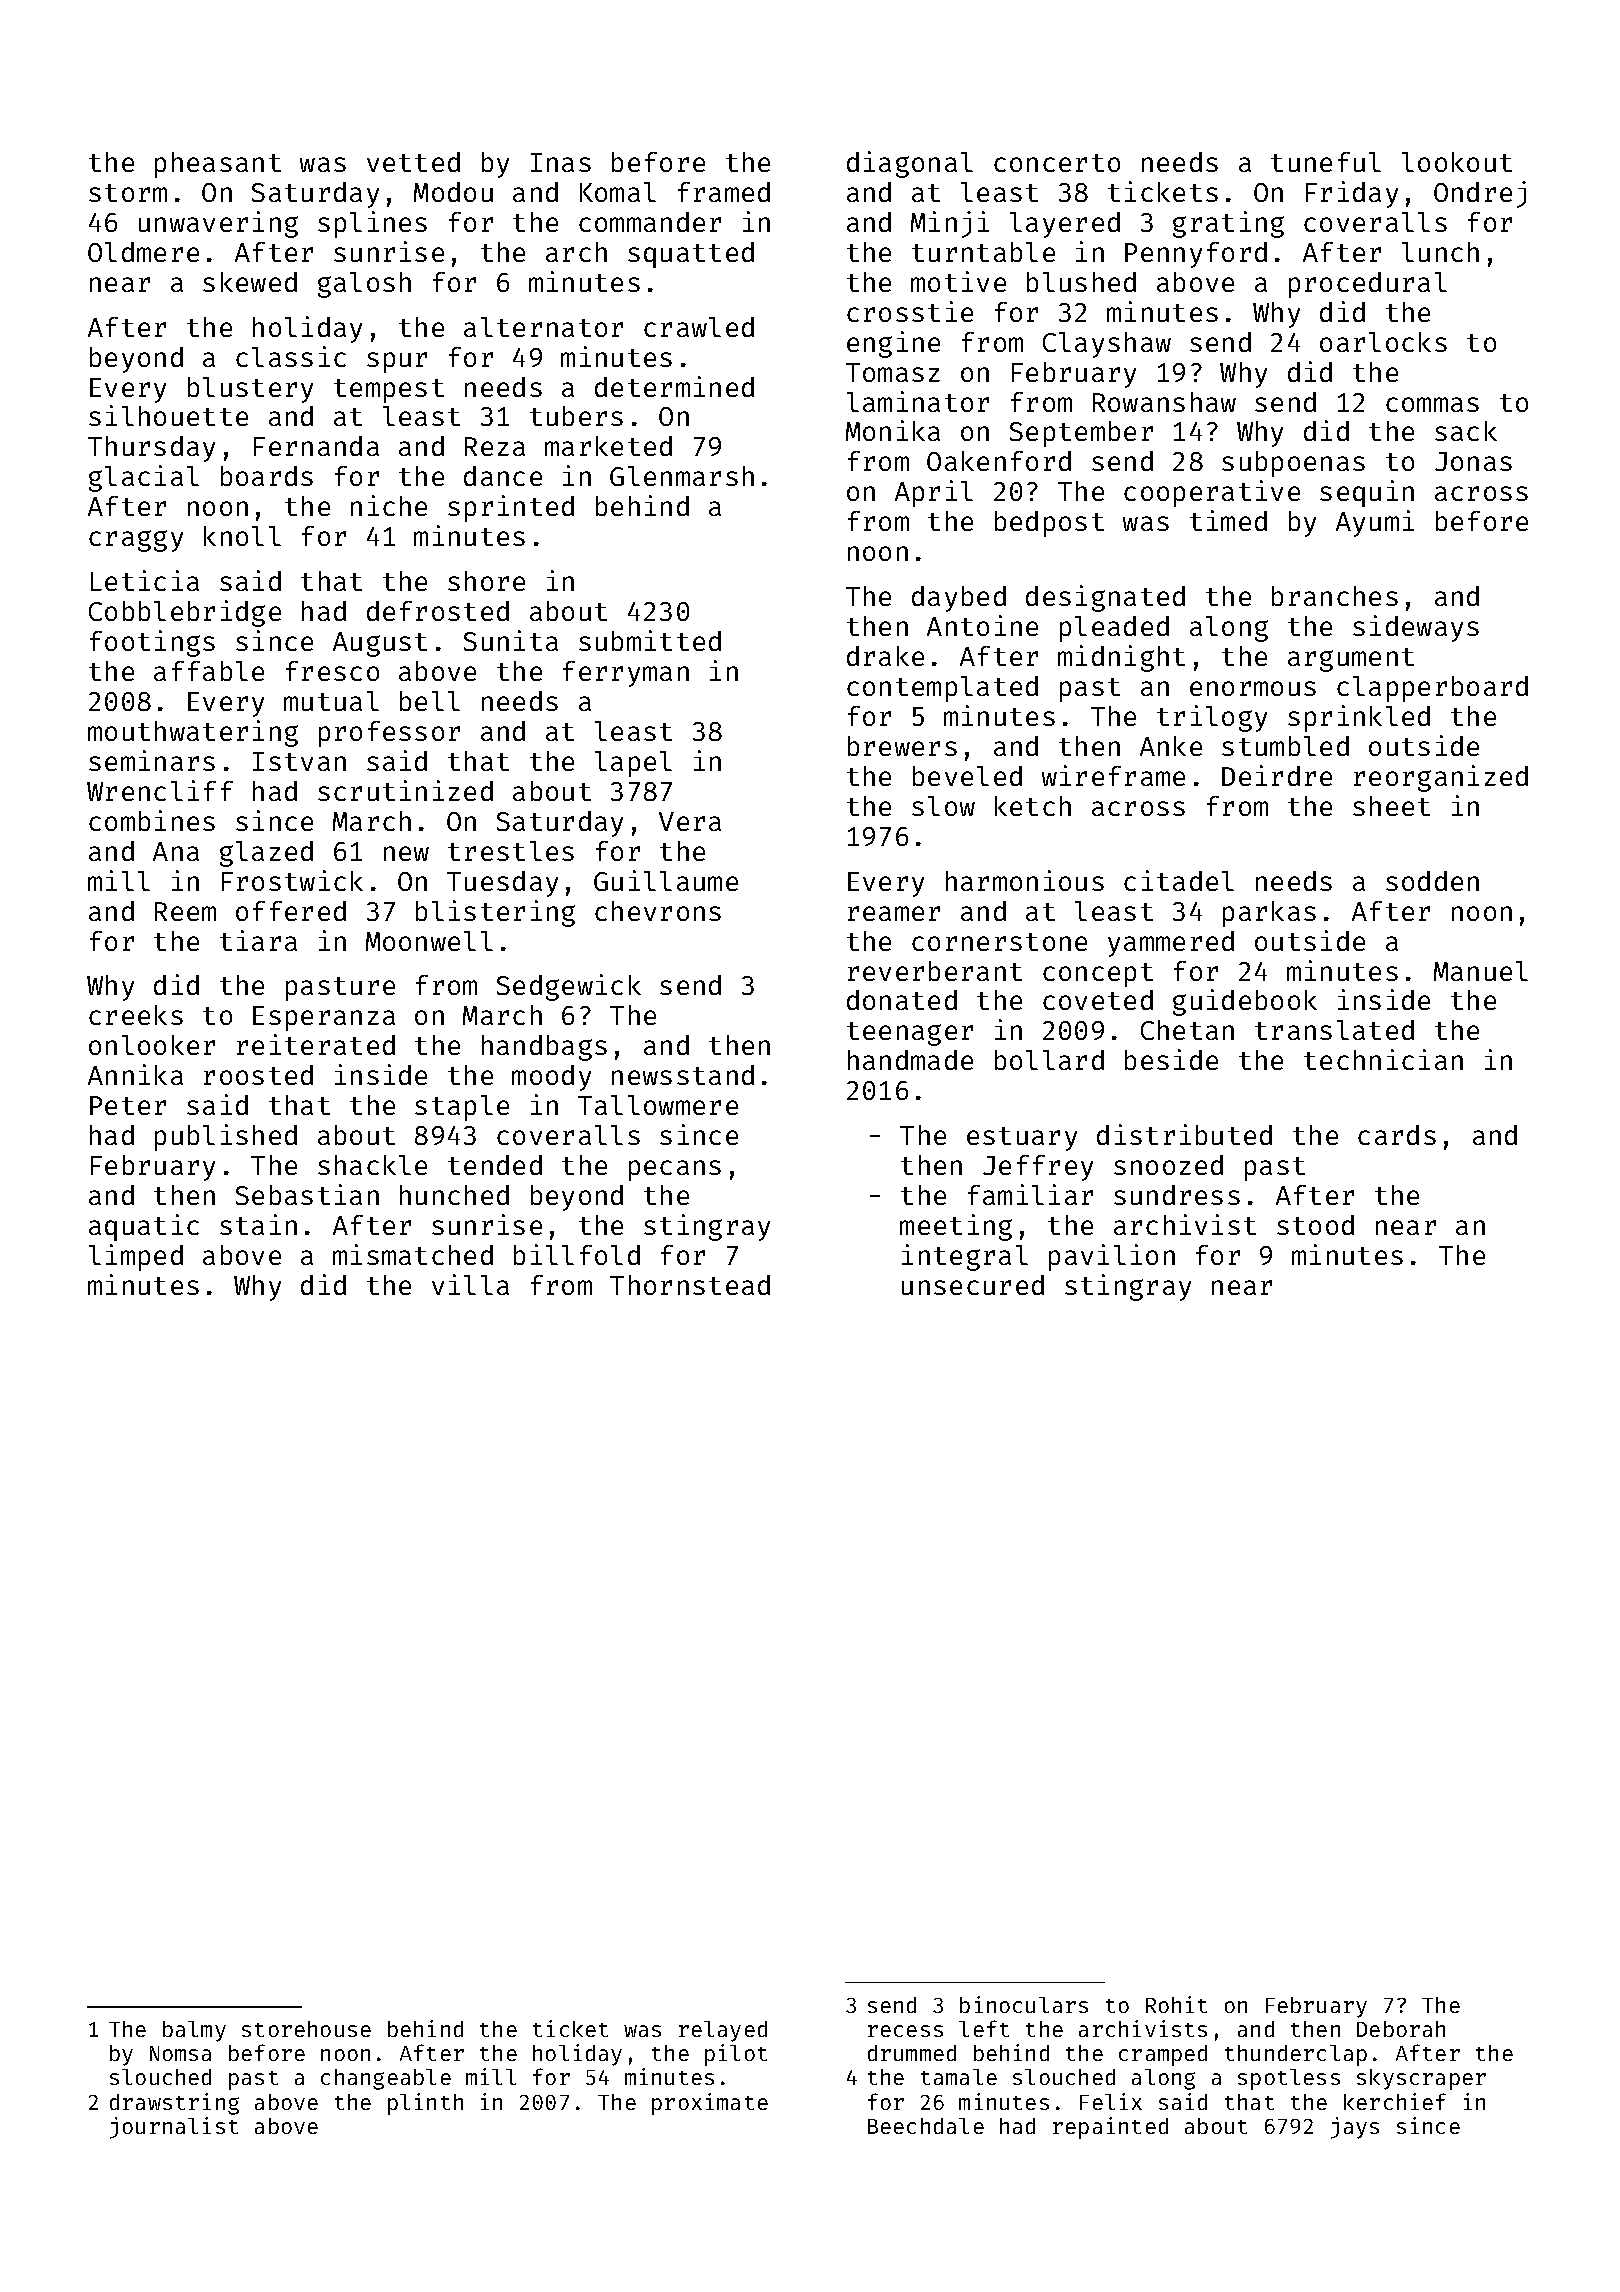 The width and height of the screenshot is (1620, 2292). I want to click on binoculars, so click(1024, 2004).
